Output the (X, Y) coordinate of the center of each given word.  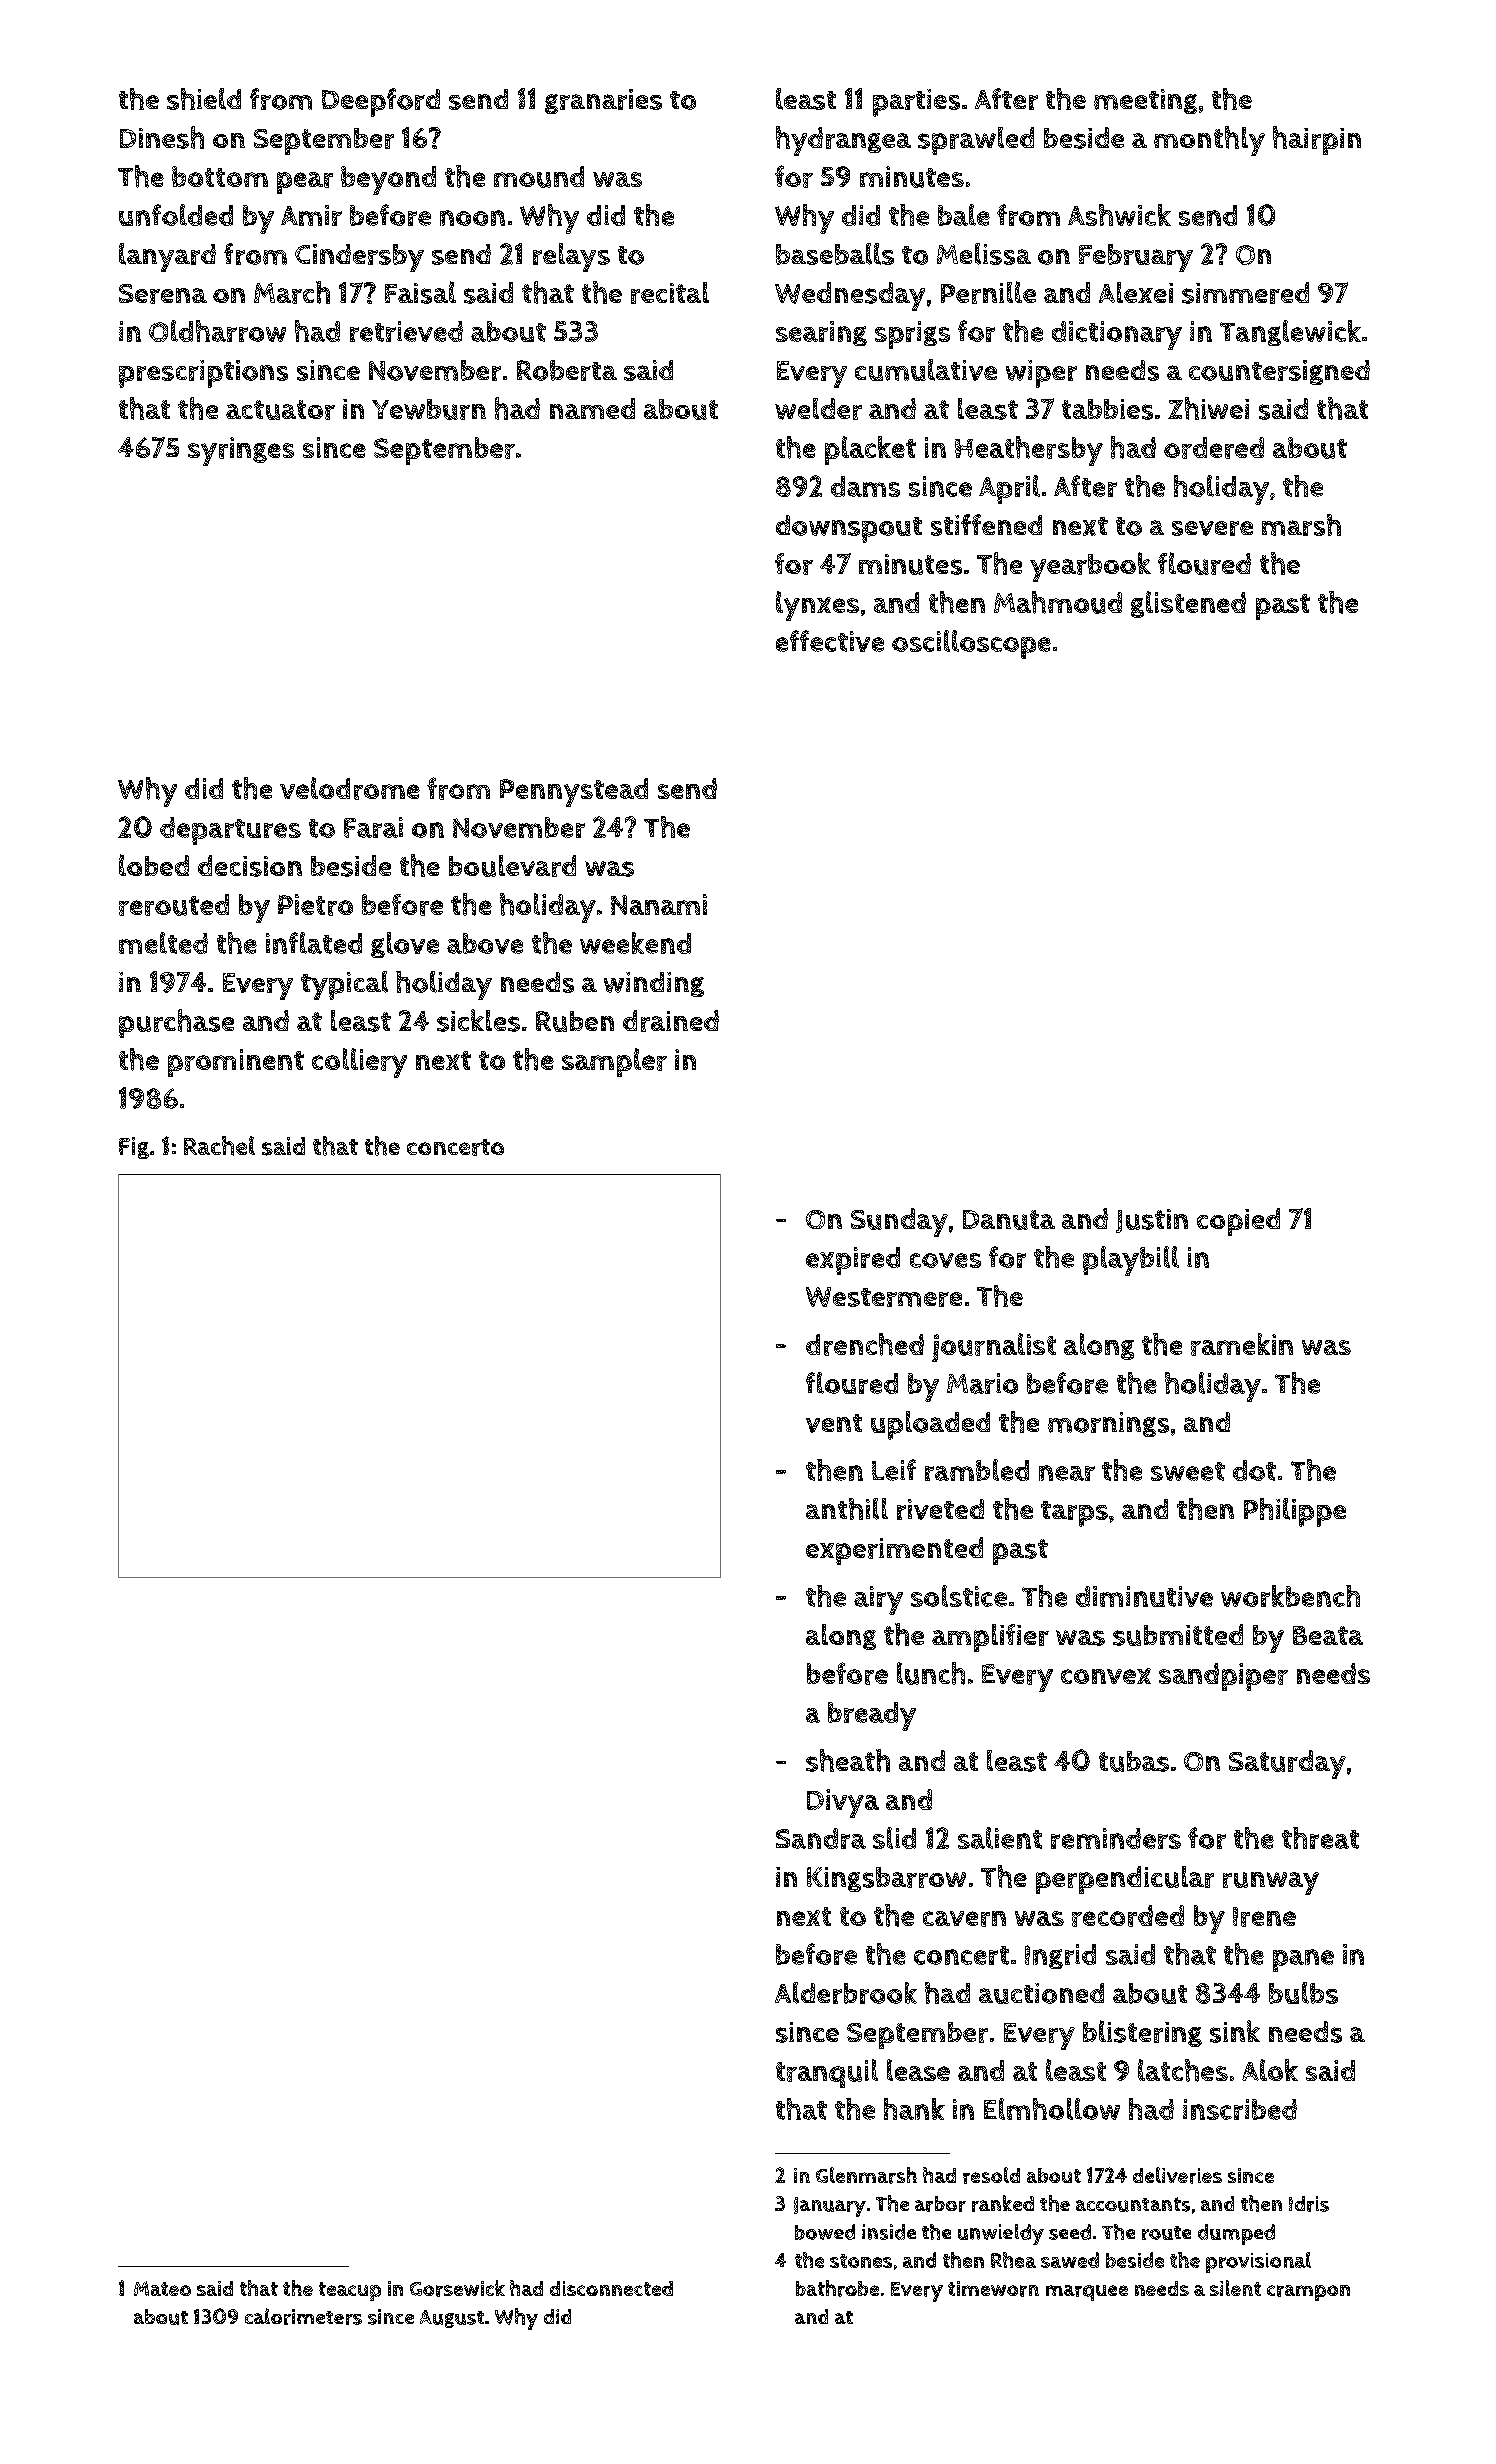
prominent (236, 1063)
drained (671, 1021)
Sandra (821, 1838)
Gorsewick (457, 2288)
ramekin (1242, 1344)
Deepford (381, 102)
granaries (603, 101)
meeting (1145, 101)
